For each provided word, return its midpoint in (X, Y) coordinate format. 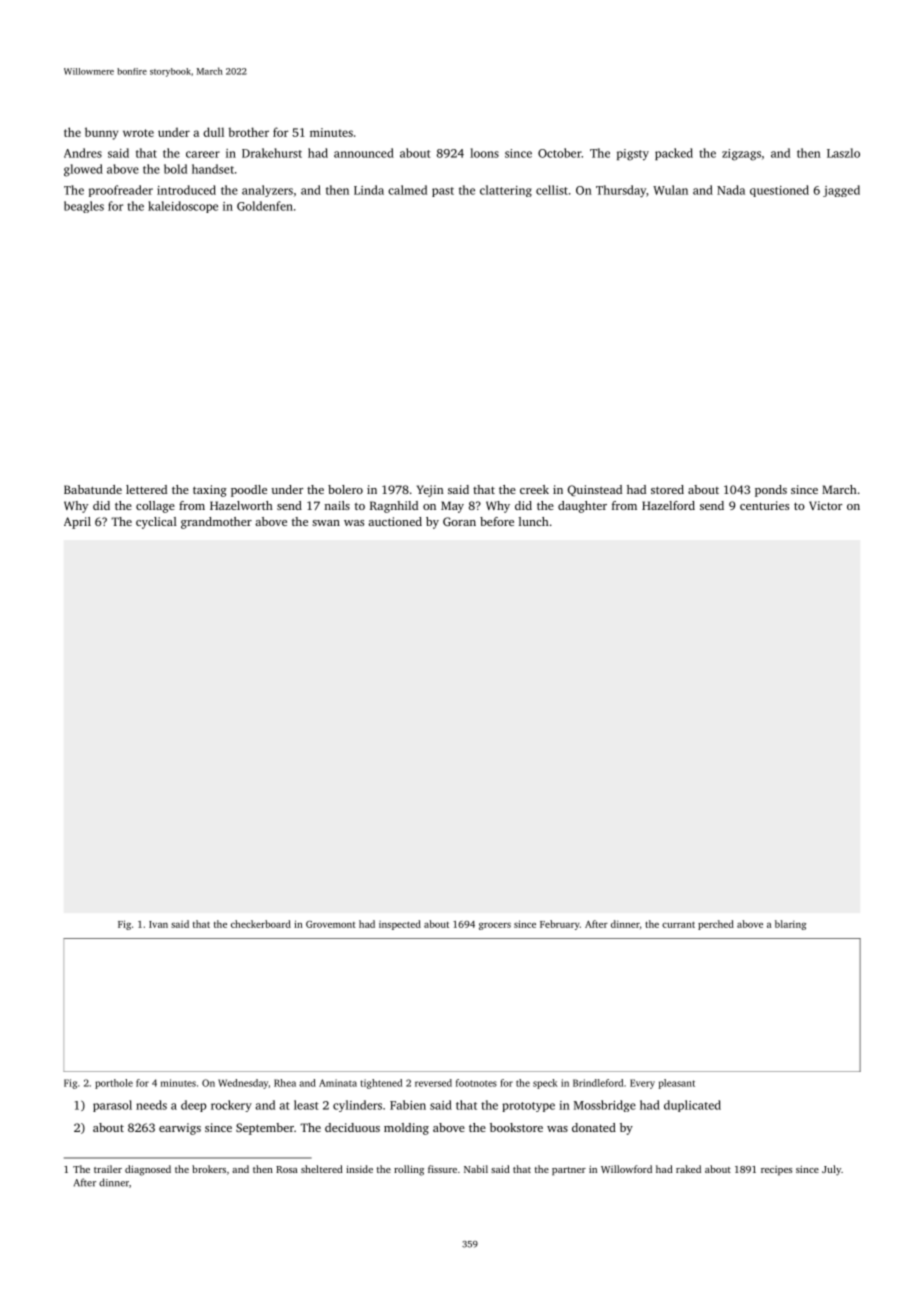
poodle (249, 491)
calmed (407, 190)
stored (667, 489)
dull (213, 132)
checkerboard (261, 924)
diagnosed (148, 1170)
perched (716, 925)
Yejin (430, 491)
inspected (400, 925)
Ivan (158, 924)
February (560, 925)
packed (674, 154)
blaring (790, 925)
